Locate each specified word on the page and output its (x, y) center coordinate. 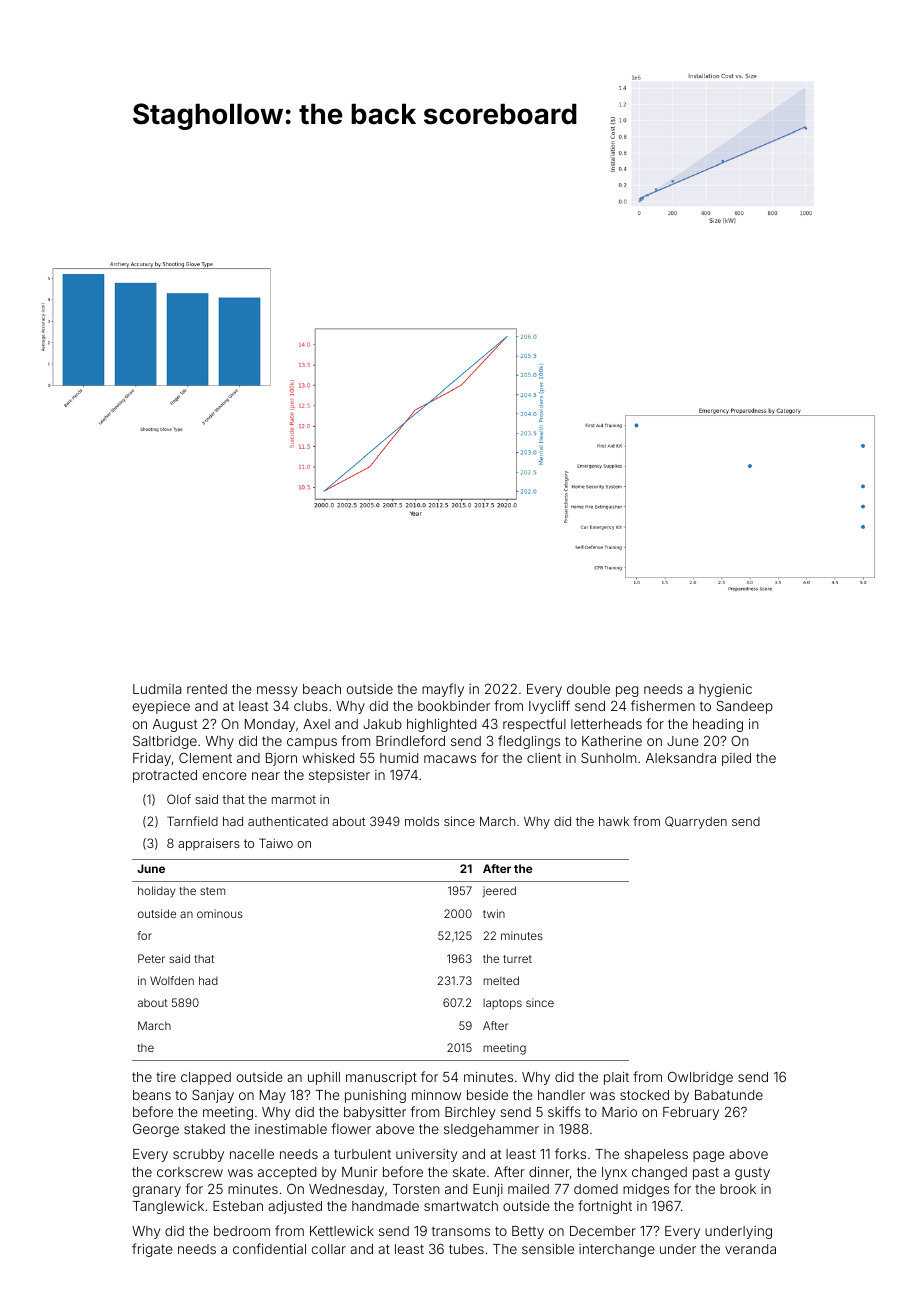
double (588, 689)
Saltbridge (165, 742)
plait (616, 1078)
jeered (499, 891)
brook (738, 1189)
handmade (385, 1206)
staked (204, 1129)
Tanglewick (168, 1207)
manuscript (381, 1078)
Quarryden (696, 822)
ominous (220, 913)
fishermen (663, 705)
